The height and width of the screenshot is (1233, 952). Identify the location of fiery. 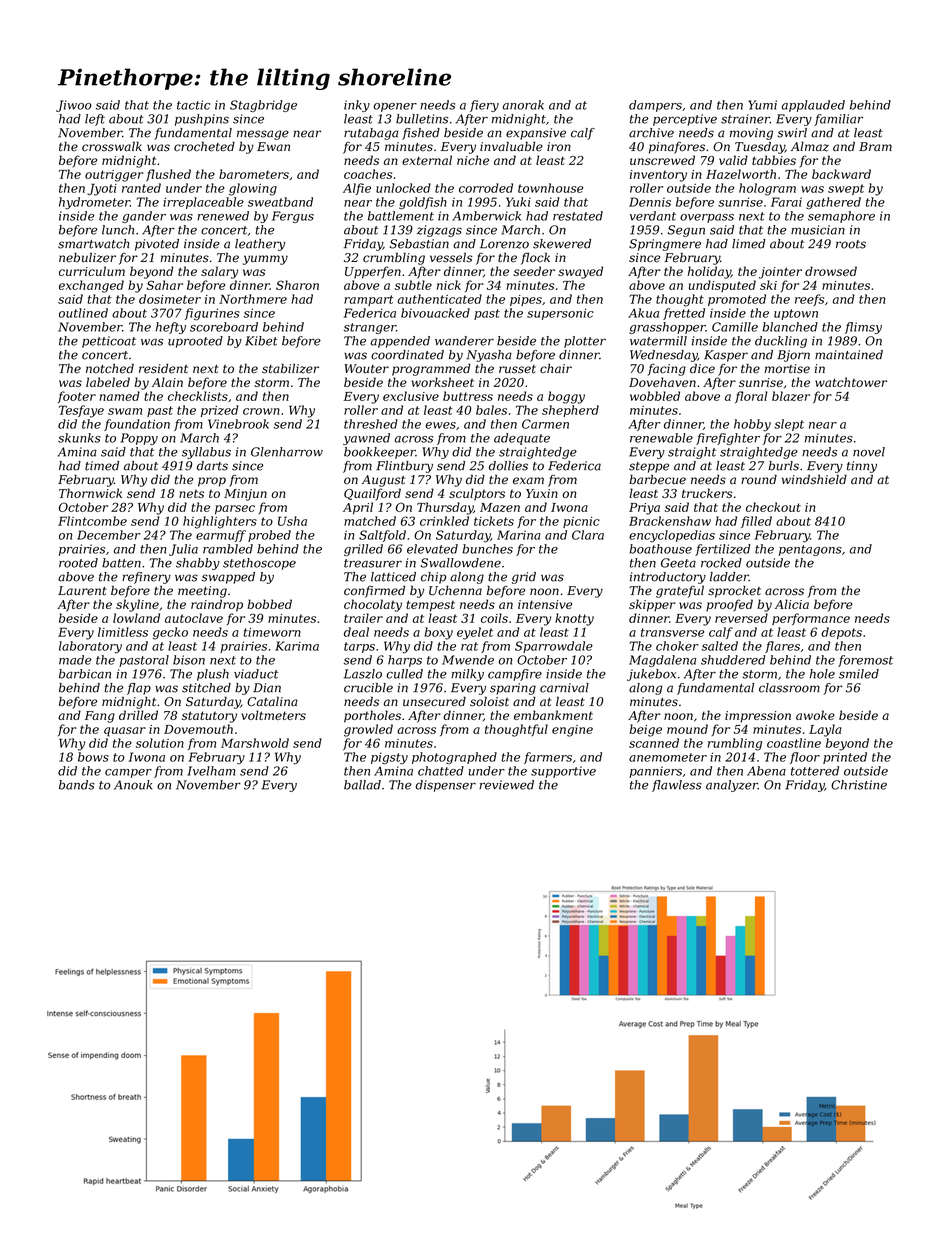
(484, 106).
